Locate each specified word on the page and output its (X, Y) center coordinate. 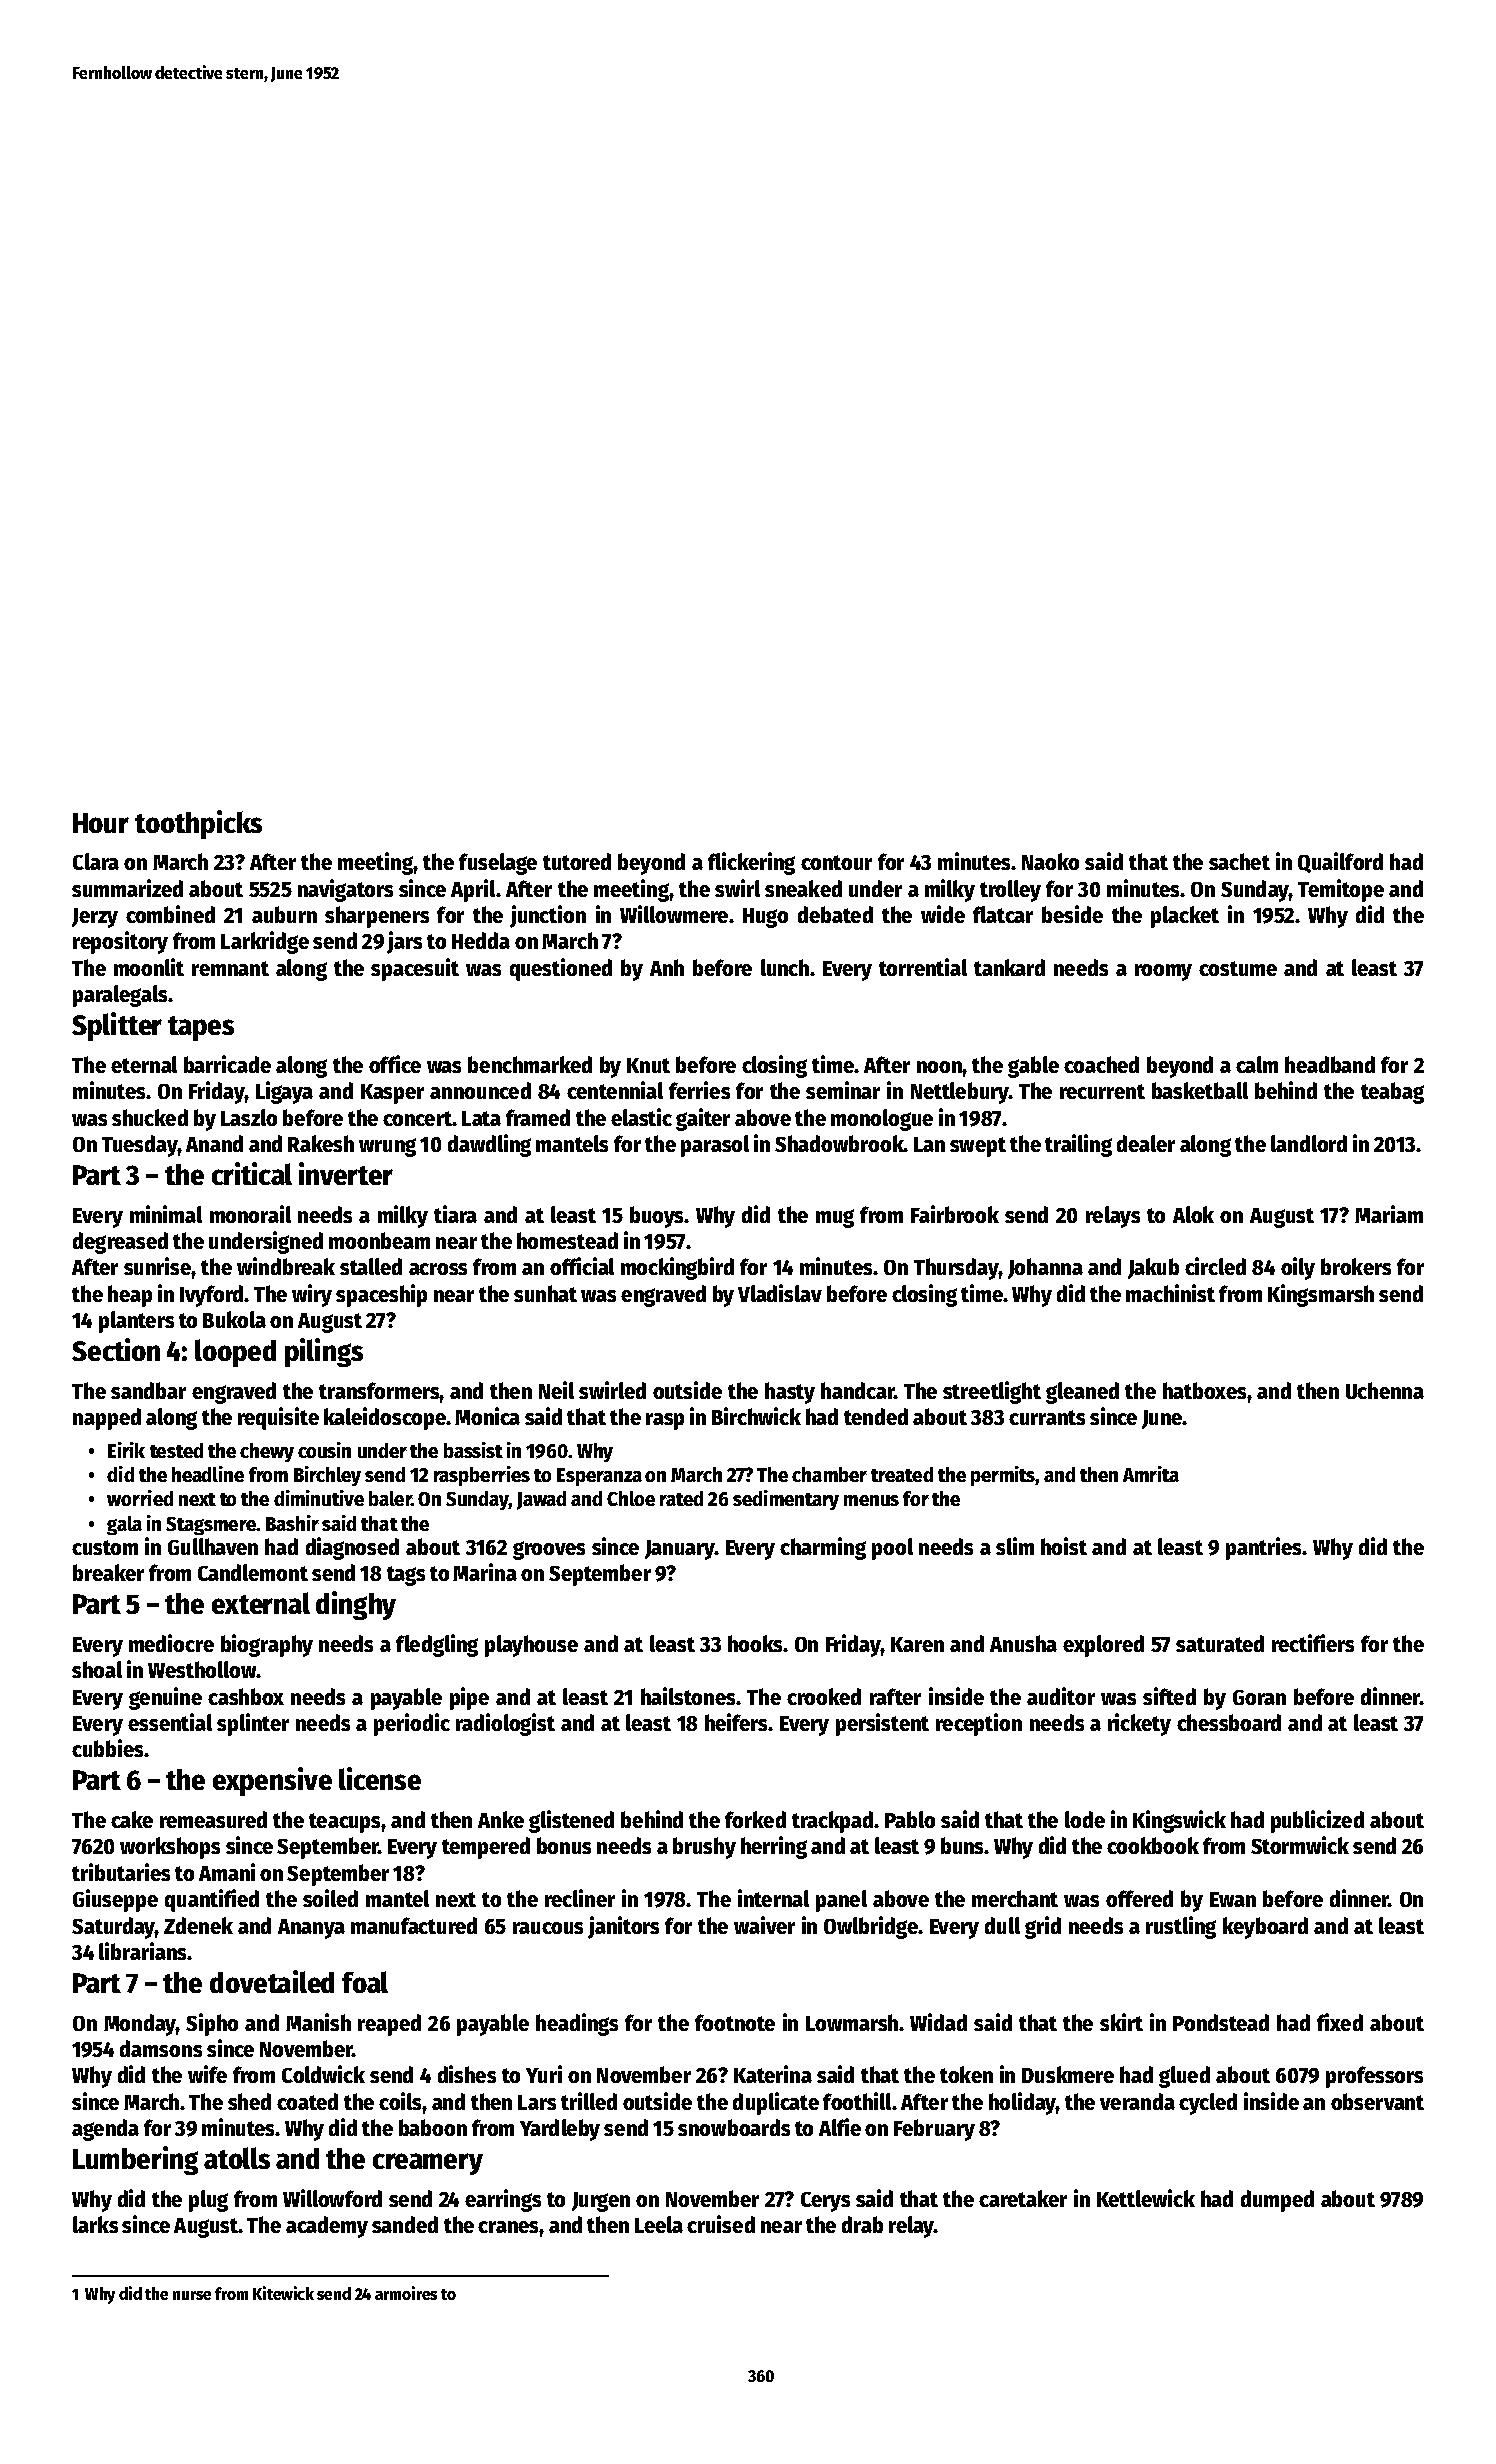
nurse (192, 2295)
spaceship (381, 1295)
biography (267, 1645)
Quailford (1340, 862)
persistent (882, 1724)
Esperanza (599, 1477)
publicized (1317, 1821)
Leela (659, 2224)
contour (836, 862)
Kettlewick (1146, 2198)
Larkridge (265, 942)
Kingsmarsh (1321, 1295)
